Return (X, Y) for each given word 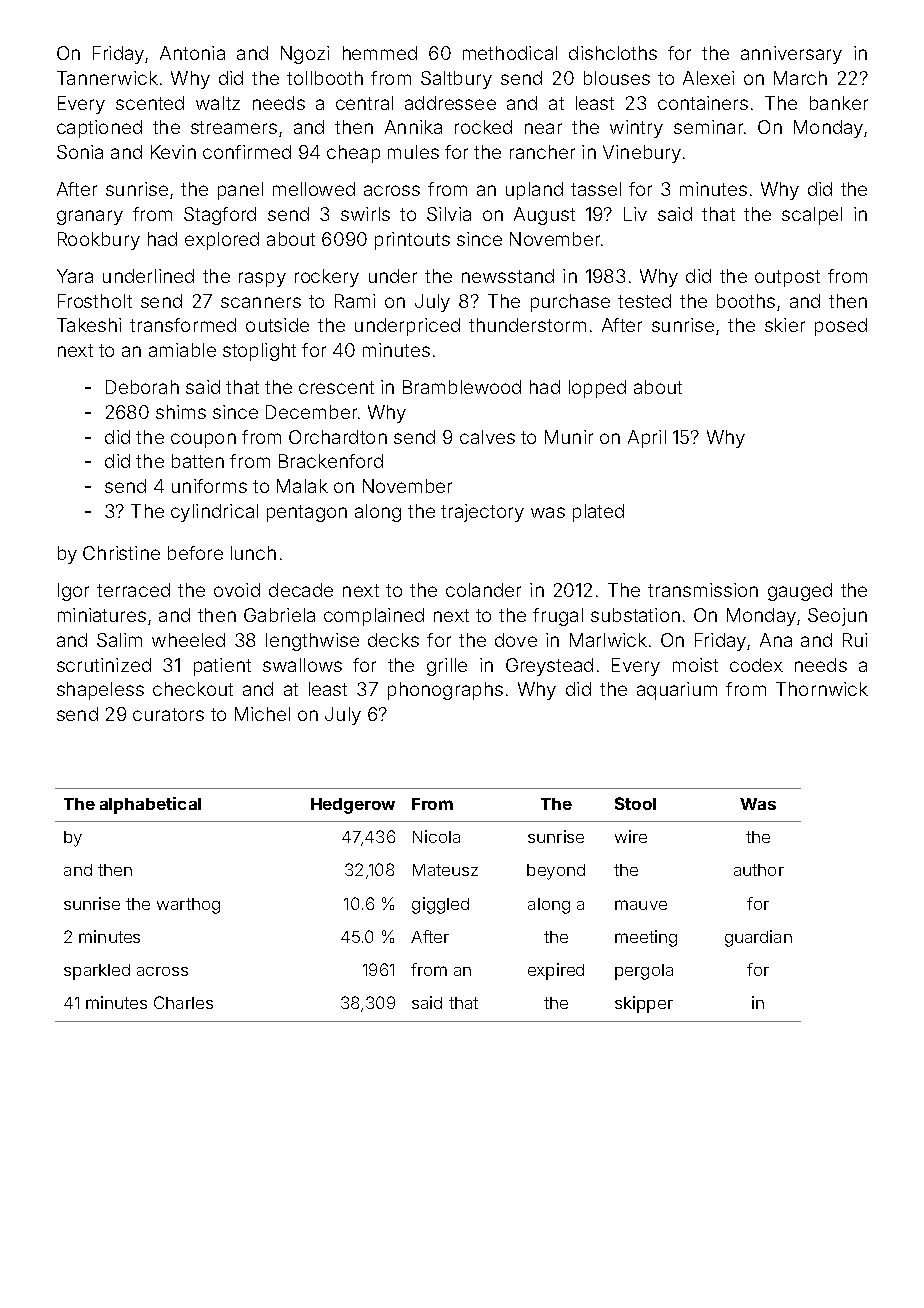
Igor (73, 592)
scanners (261, 302)
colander (483, 590)
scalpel (812, 216)
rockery (327, 278)
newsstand (508, 276)
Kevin (173, 152)
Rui (855, 640)
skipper (644, 1004)
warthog (188, 906)
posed (841, 327)
